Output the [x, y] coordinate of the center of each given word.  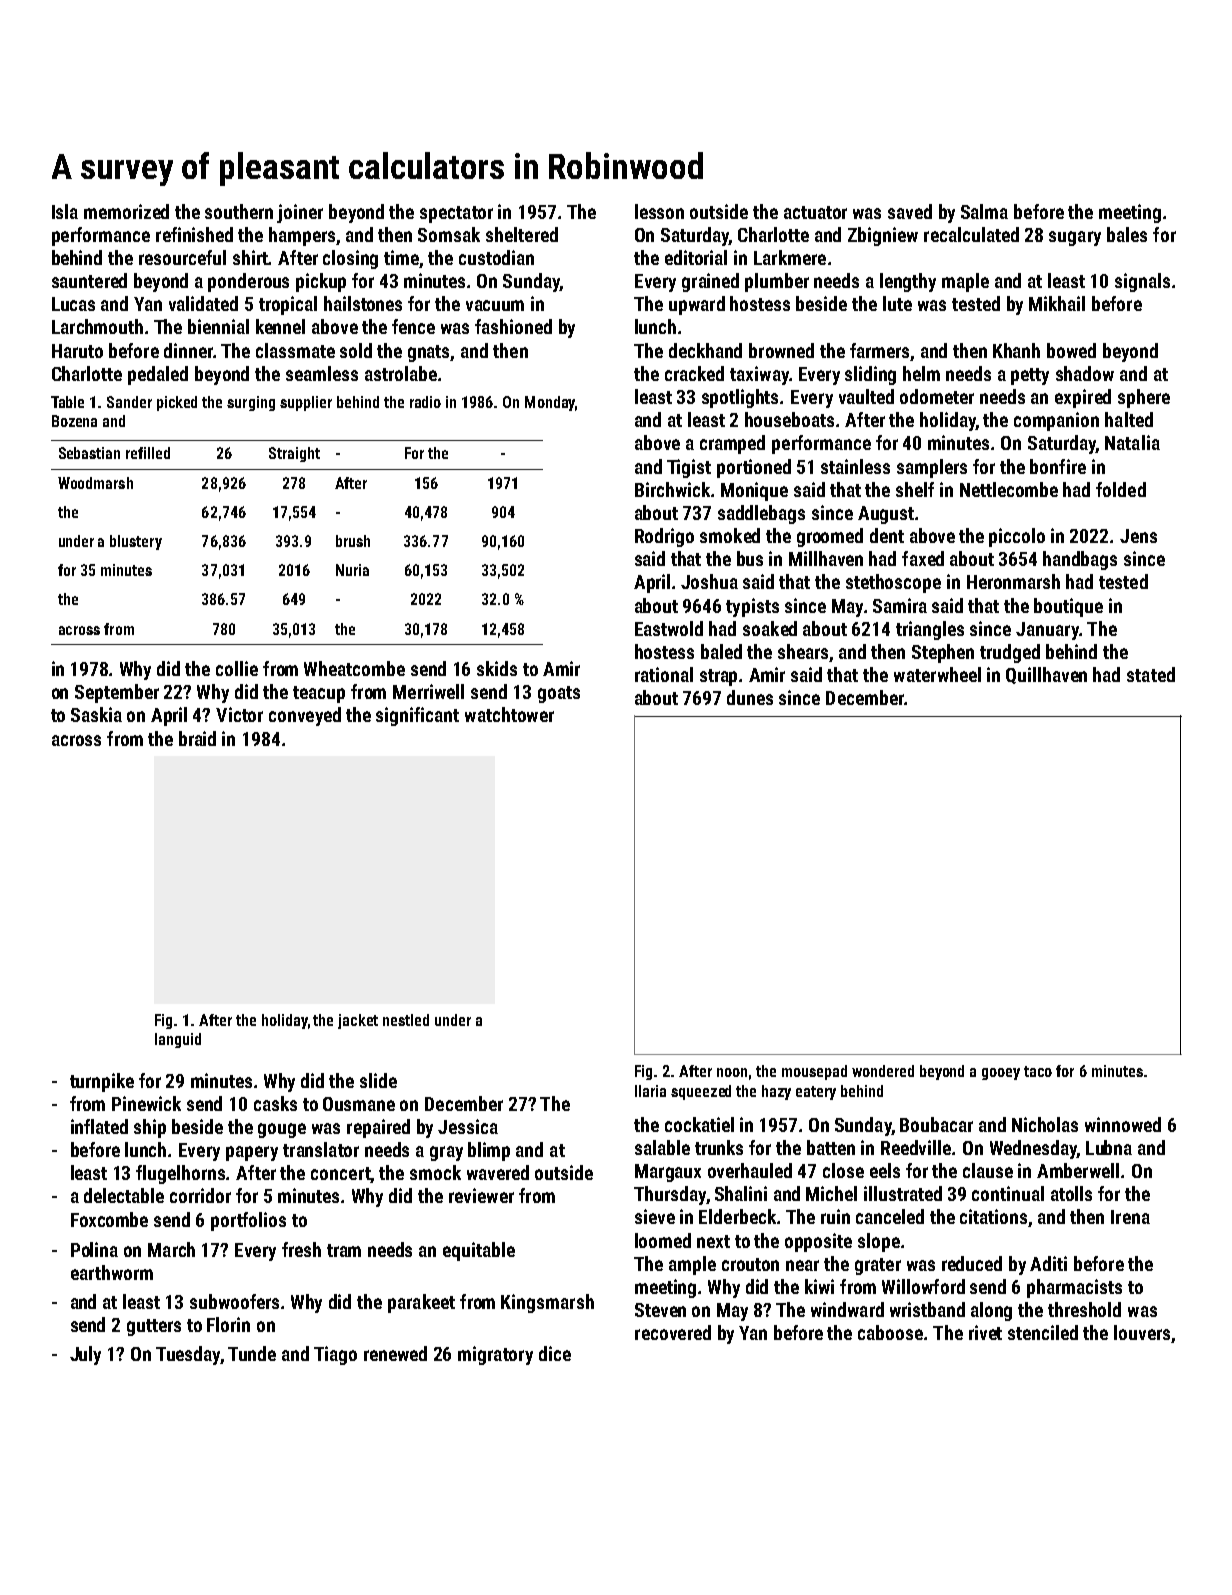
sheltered [522, 234]
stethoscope [893, 583]
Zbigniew [883, 236]
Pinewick [146, 1103]
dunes [750, 697]
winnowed [1123, 1124]
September [117, 693]
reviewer [481, 1195]
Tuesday [188, 1355]
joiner [300, 213]
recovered [673, 1332]
